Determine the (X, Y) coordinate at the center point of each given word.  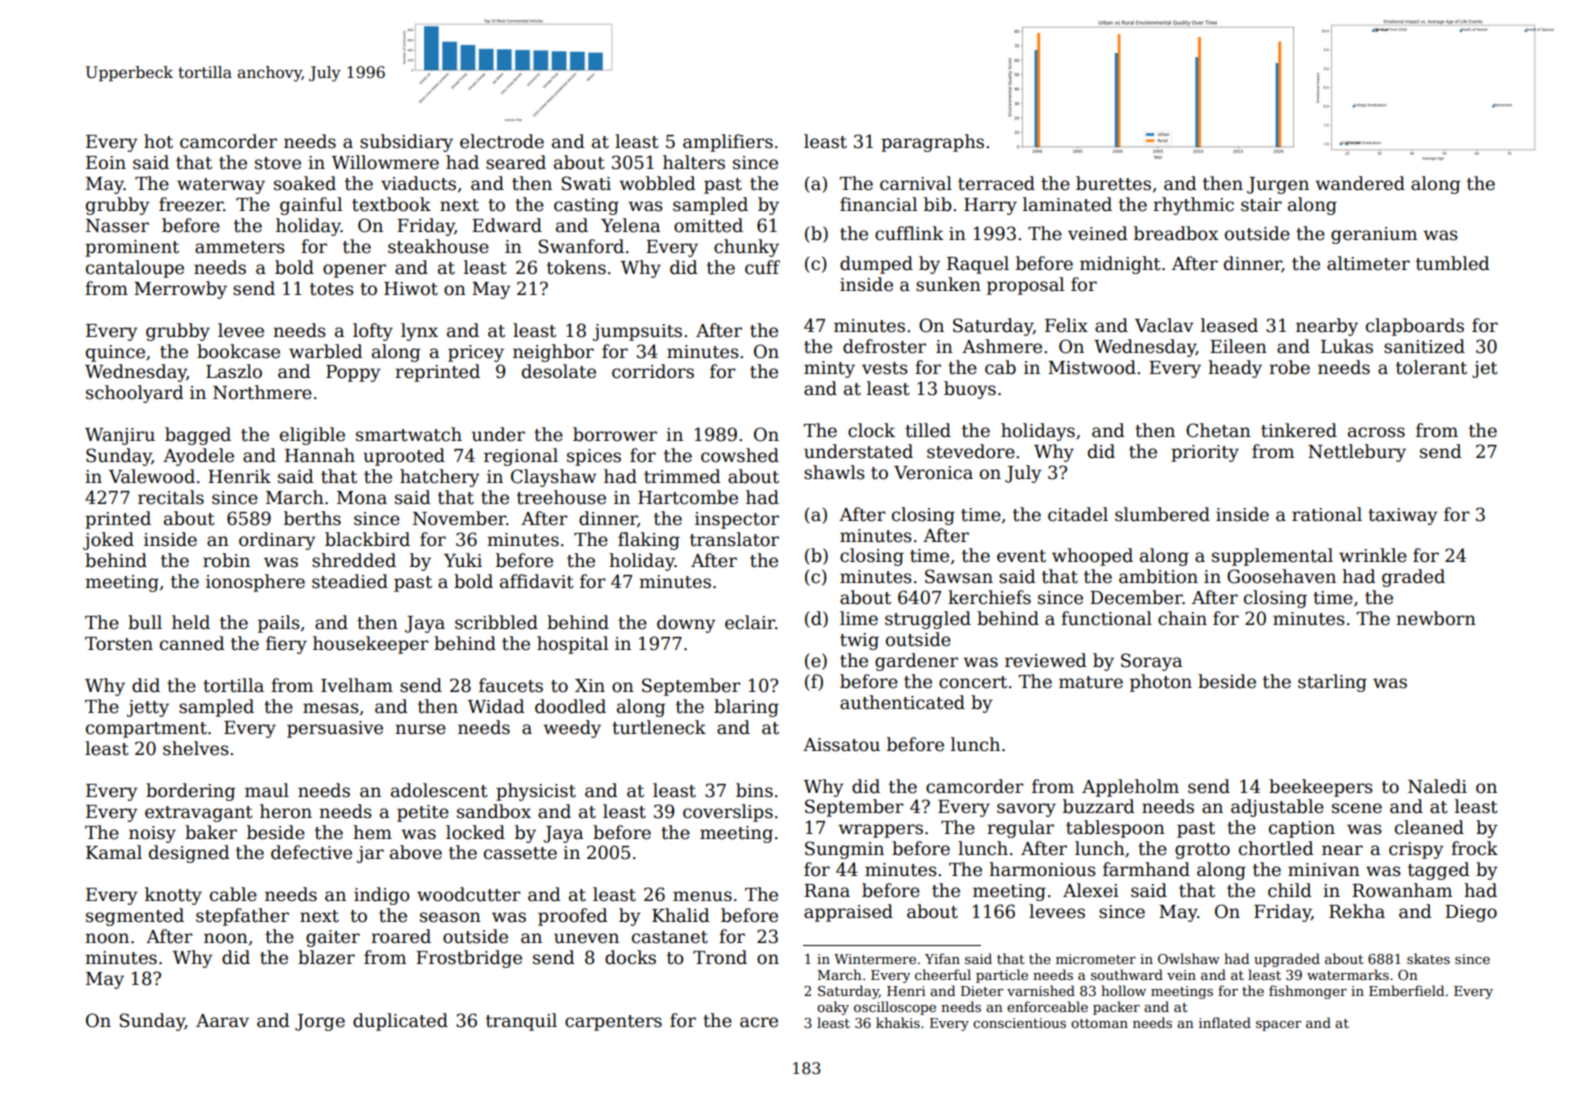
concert (973, 682)
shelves (196, 748)
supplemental (1272, 557)
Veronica (933, 473)
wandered (1360, 183)
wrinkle (1373, 555)
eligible (312, 436)
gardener (916, 662)
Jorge (320, 1022)
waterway (221, 186)
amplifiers (728, 143)
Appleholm (1130, 788)
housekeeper (371, 645)
